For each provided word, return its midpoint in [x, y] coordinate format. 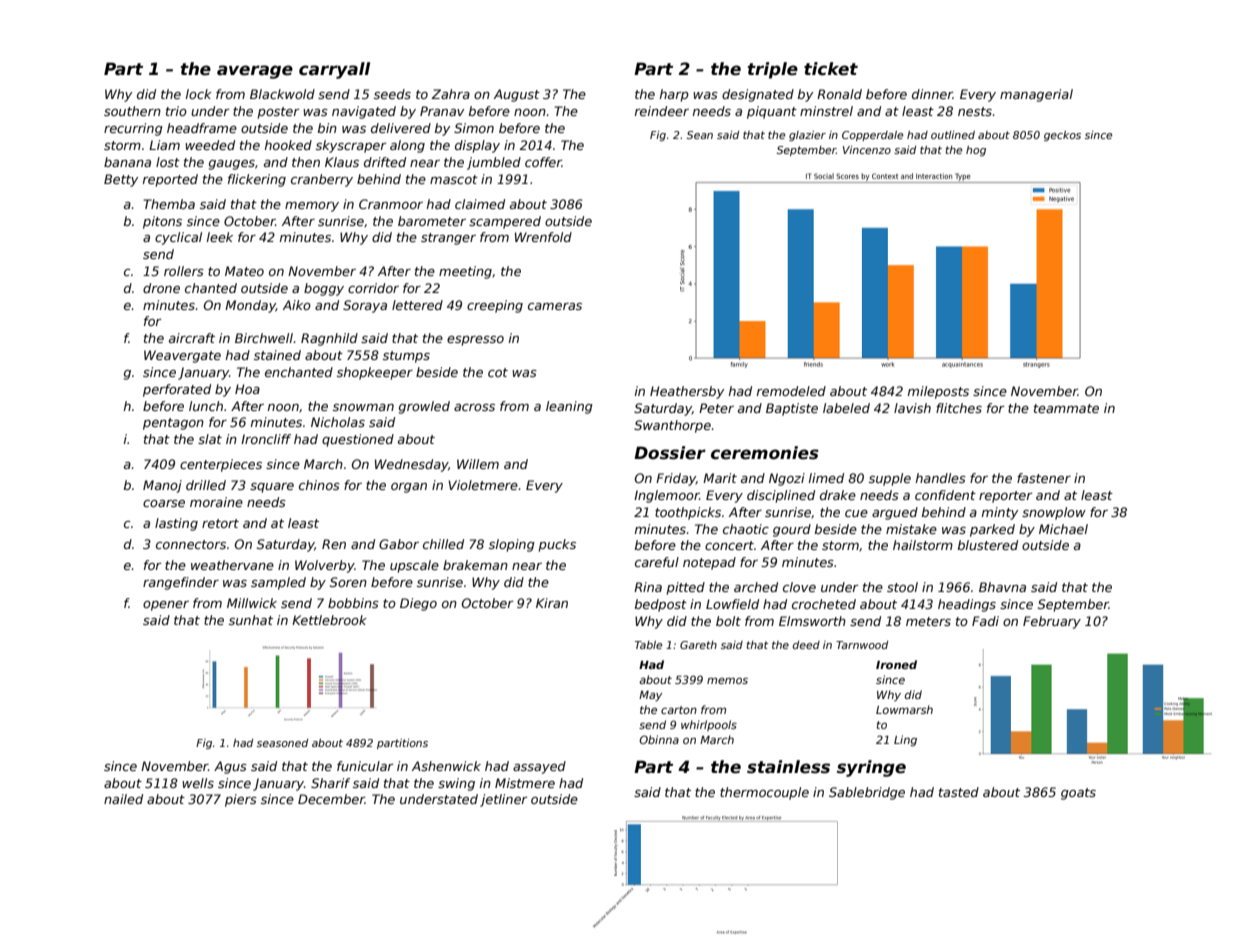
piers [241, 800]
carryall [334, 70]
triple [772, 70]
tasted [959, 792]
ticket [831, 69]
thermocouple [764, 793]
